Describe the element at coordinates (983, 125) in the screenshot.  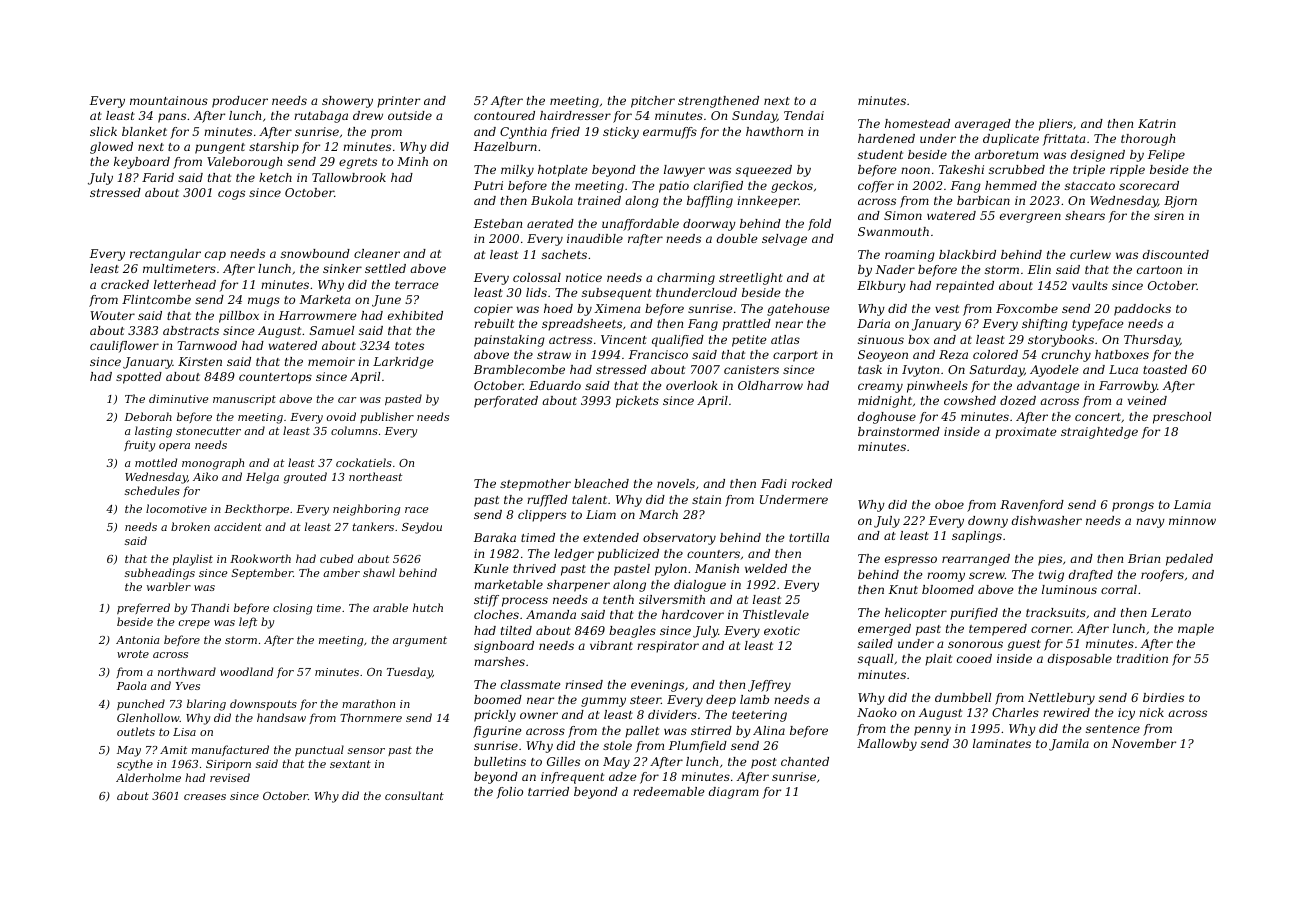
I see `averaged` at that location.
